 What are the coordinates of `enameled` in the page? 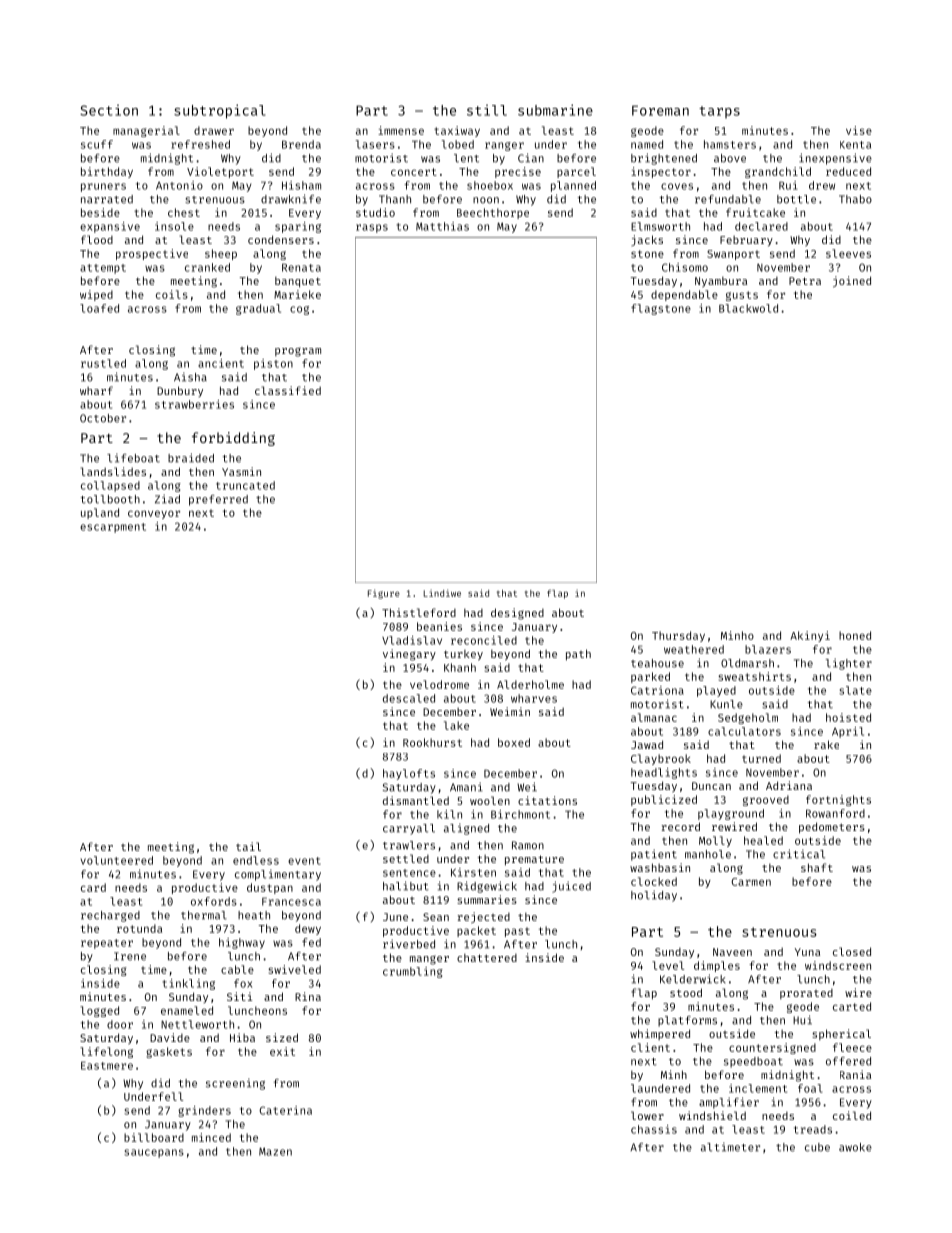 It's located at (187, 1010).
